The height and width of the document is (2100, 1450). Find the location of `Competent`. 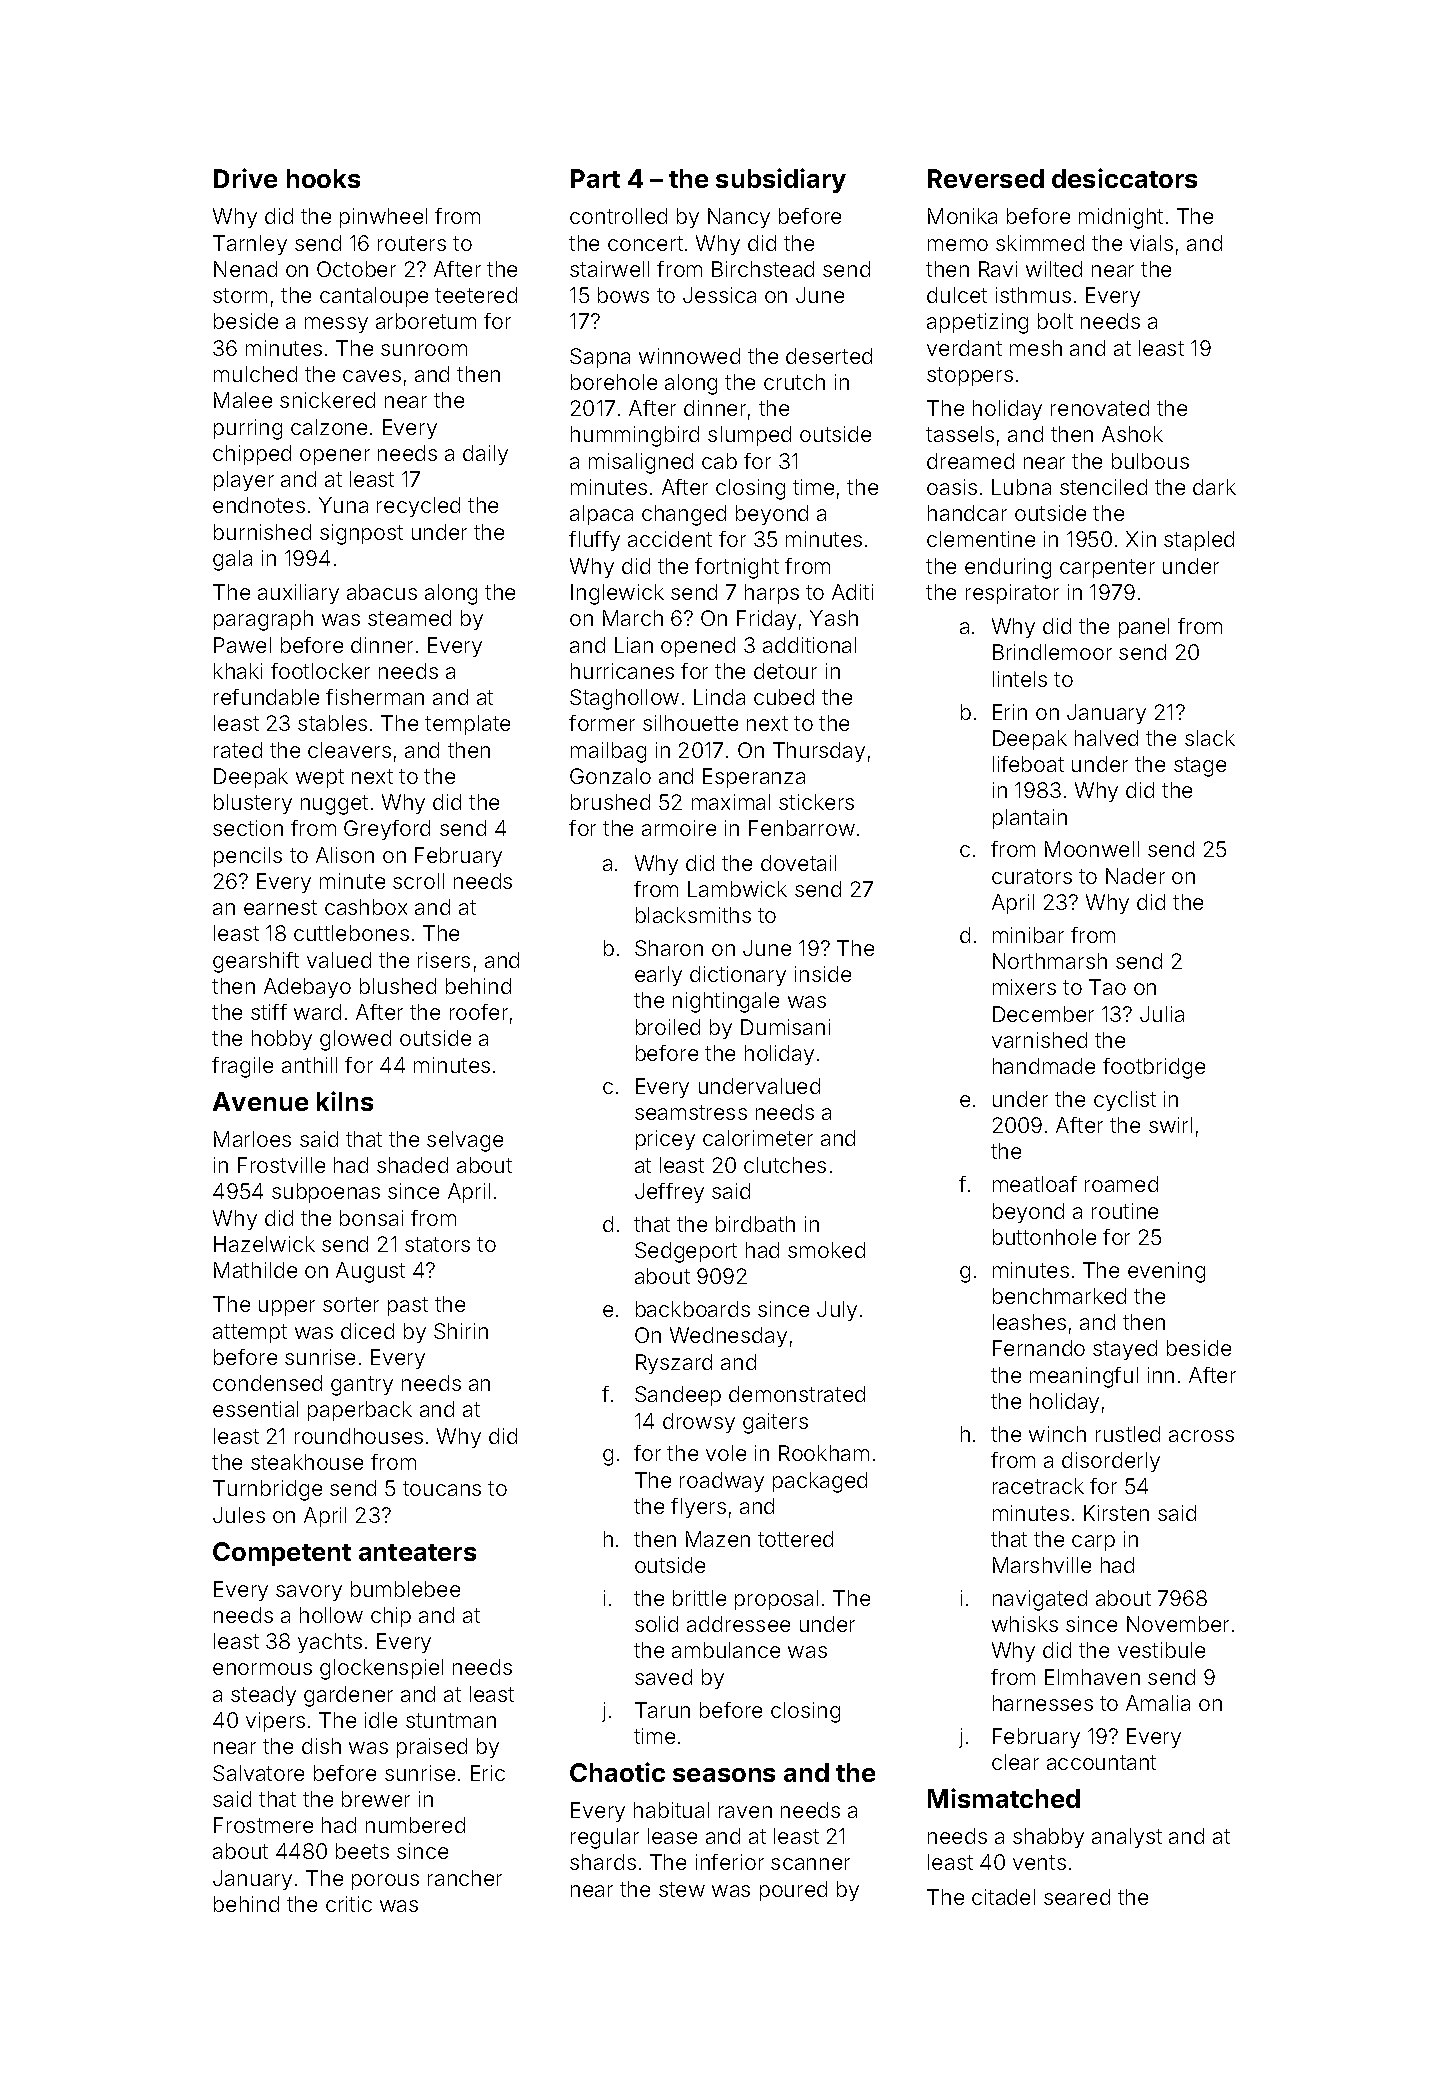

Competent is located at coordinates (282, 1554).
